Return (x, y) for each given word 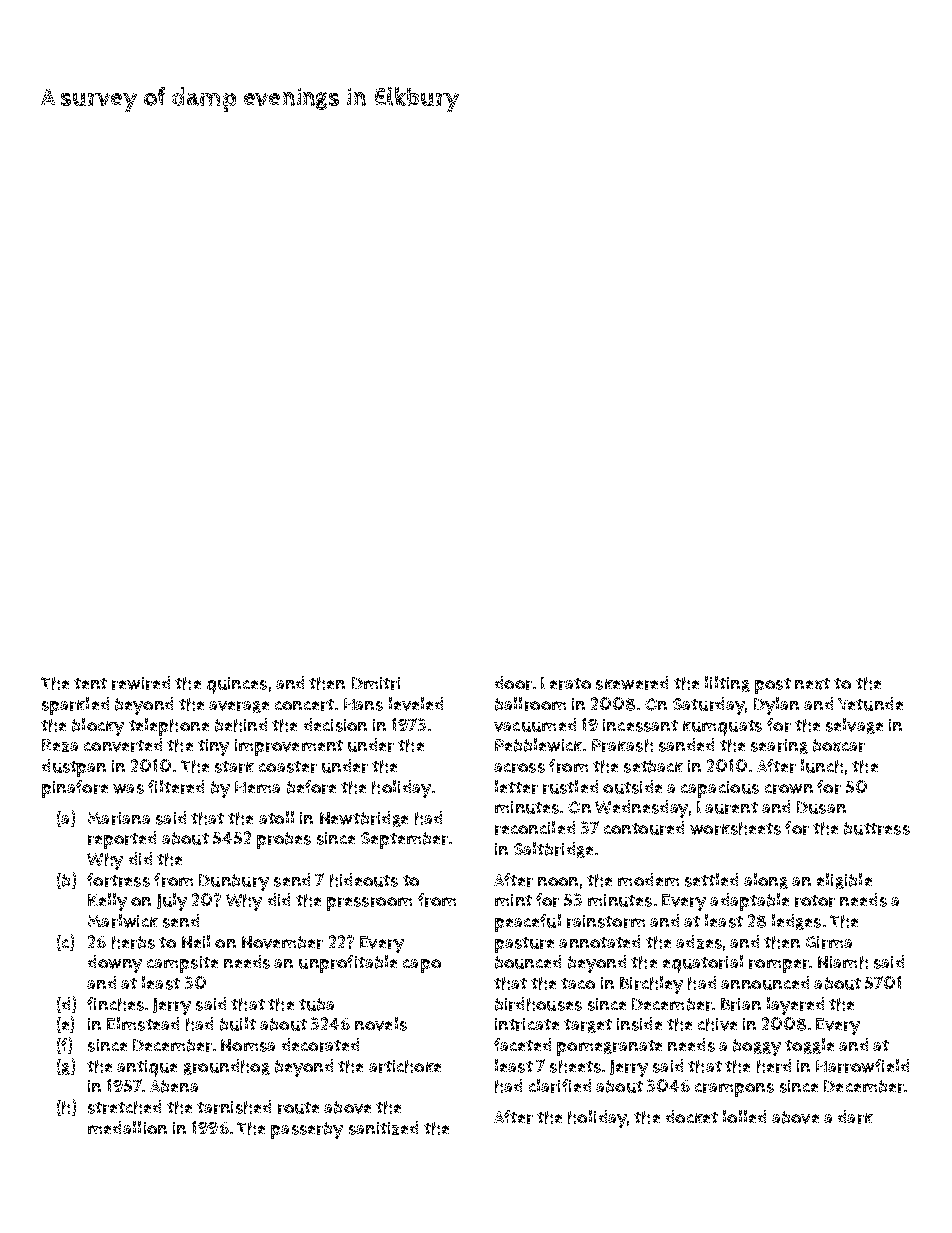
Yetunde (870, 704)
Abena (174, 1086)
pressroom (369, 904)
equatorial (703, 964)
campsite (182, 964)
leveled (416, 704)
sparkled (75, 706)
